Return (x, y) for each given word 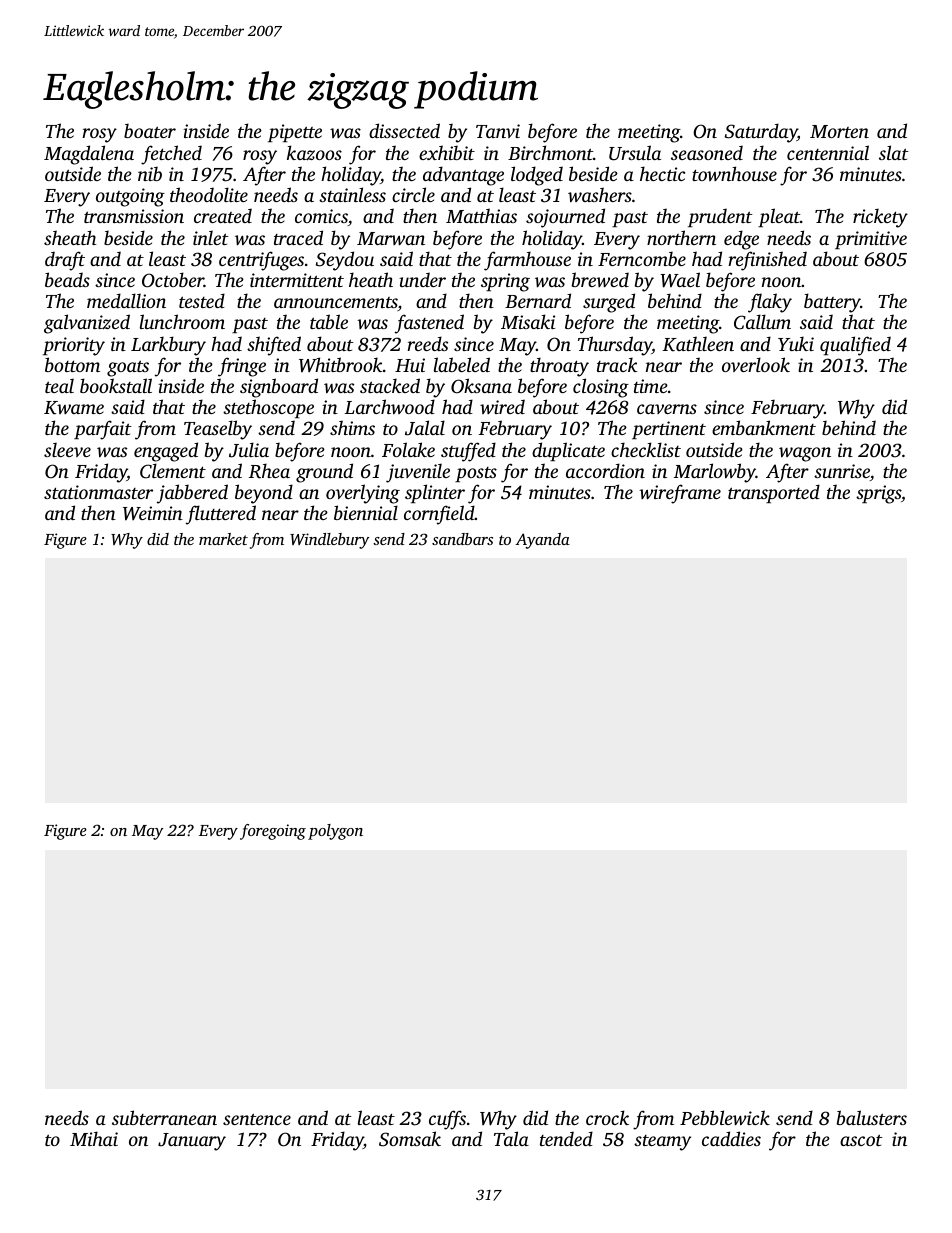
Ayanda (542, 541)
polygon (335, 832)
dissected (404, 130)
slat (894, 152)
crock (607, 1117)
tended (566, 1138)
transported (774, 493)
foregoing (273, 832)
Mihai (94, 1138)
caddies (731, 1138)
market (223, 539)
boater (150, 130)
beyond (264, 494)
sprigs (878, 494)
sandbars (462, 539)
